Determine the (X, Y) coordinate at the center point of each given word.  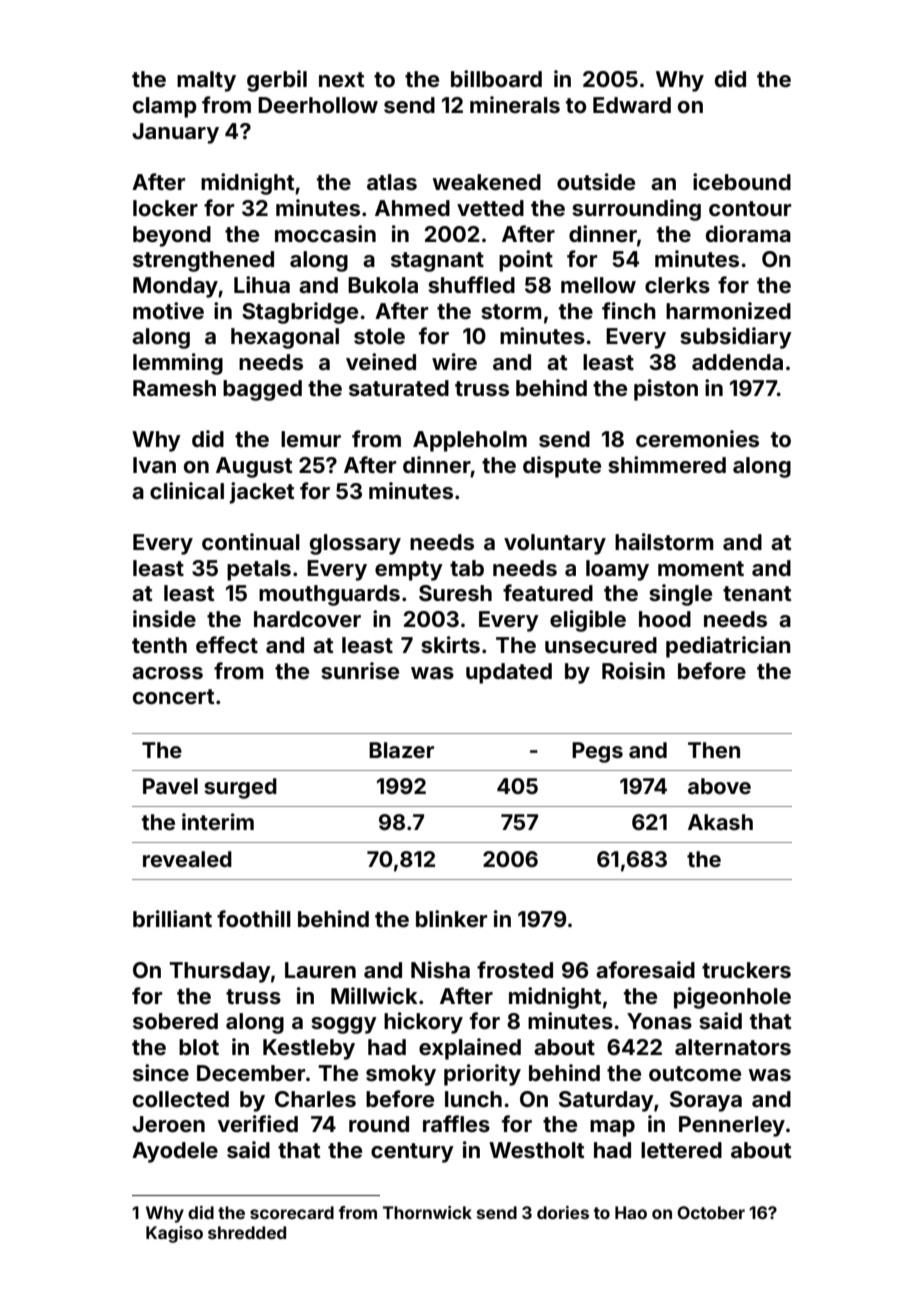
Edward (632, 105)
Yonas (659, 1021)
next (342, 79)
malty (206, 81)
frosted (515, 969)
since (161, 1072)
